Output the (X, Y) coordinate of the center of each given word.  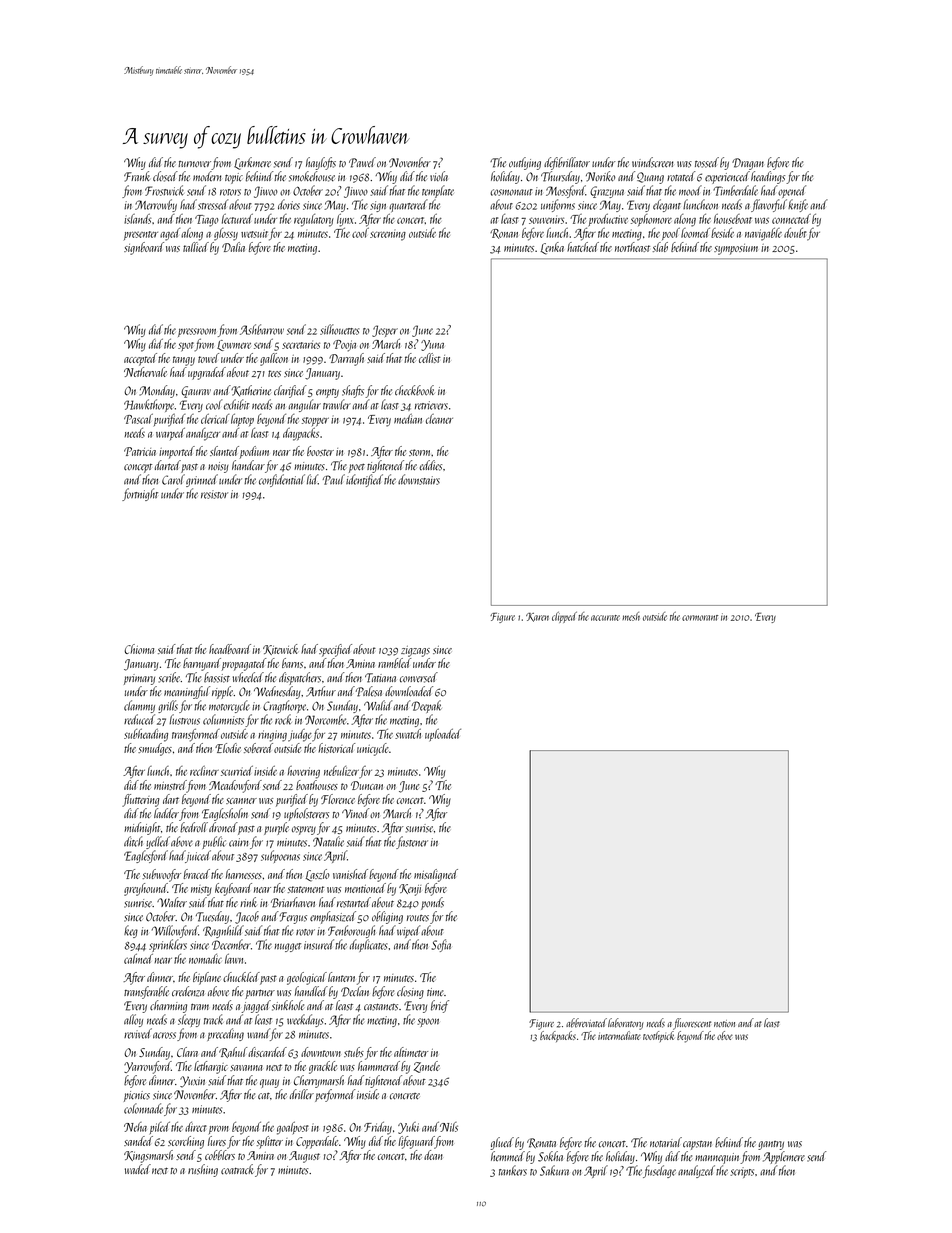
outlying (525, 163)
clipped (564, 617)
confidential (282, 480)
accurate (605, 618)
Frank (137, 176)
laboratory (626, 1024)
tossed (707, 162)
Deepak (426, 706)
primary (139, 679)
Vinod (355, 813)
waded (138, 1169)
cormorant (700, 618)
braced (196, 874)
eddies (430, 465)
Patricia (140, 451)
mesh (631, 616)
